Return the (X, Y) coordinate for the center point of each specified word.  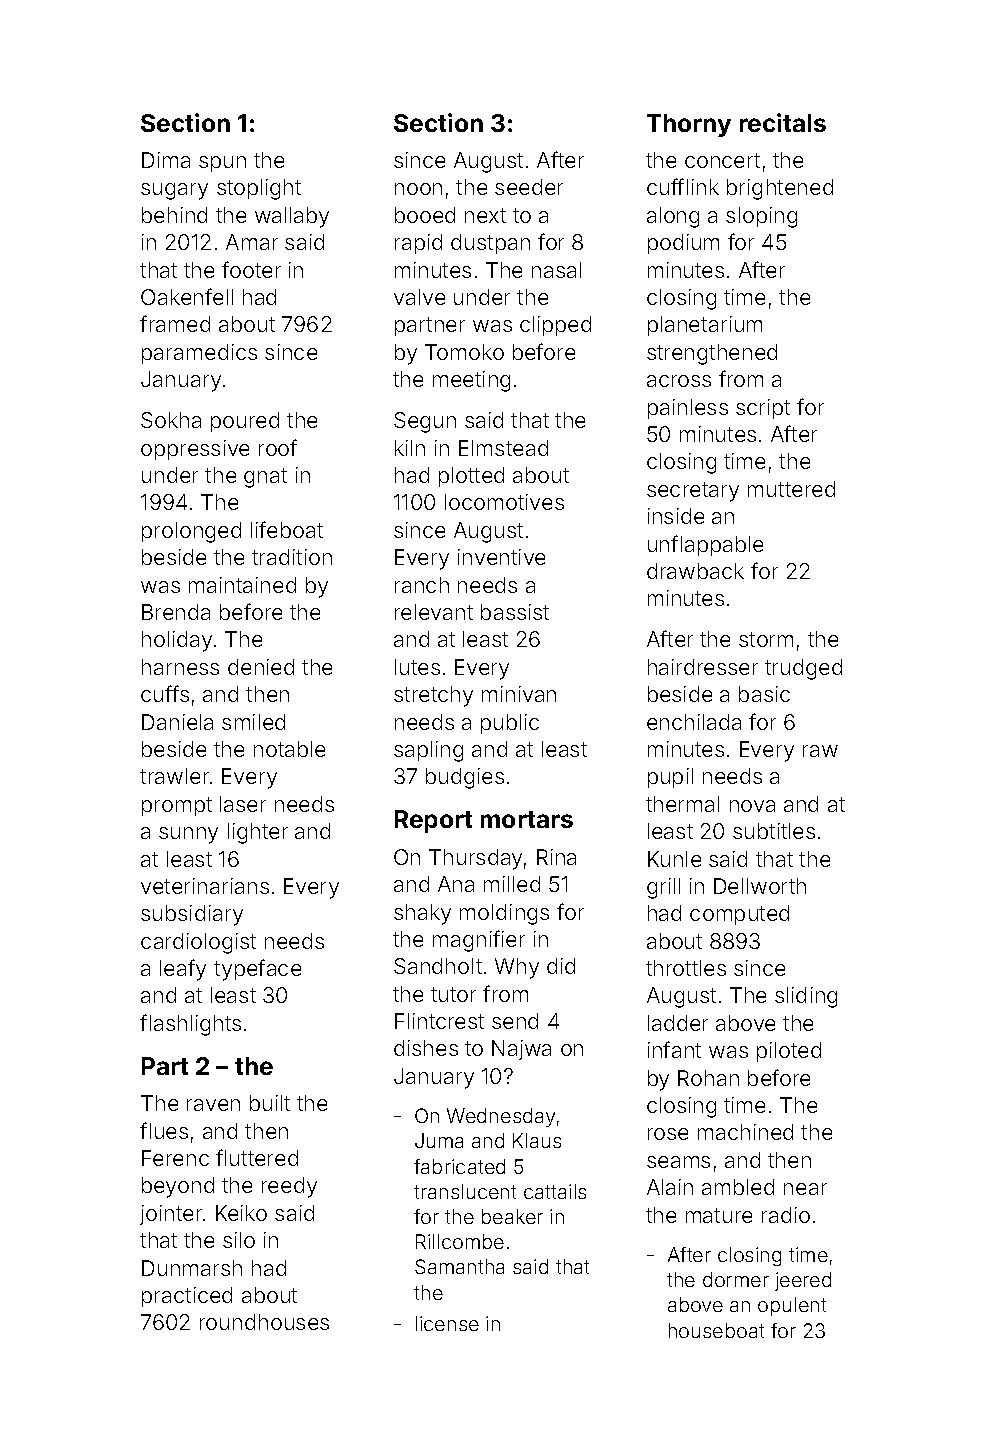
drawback (695, 571)
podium (683, 244)
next (485, 215)
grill (663, 888)
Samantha (459, 1266)
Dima (166, 160)
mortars (527, 819)
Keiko (241, 1213)
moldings (504, 914)
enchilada (694, 722)
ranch (422, 585)
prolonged (191, 532)
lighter (258, 833)
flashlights (190, 1025)
